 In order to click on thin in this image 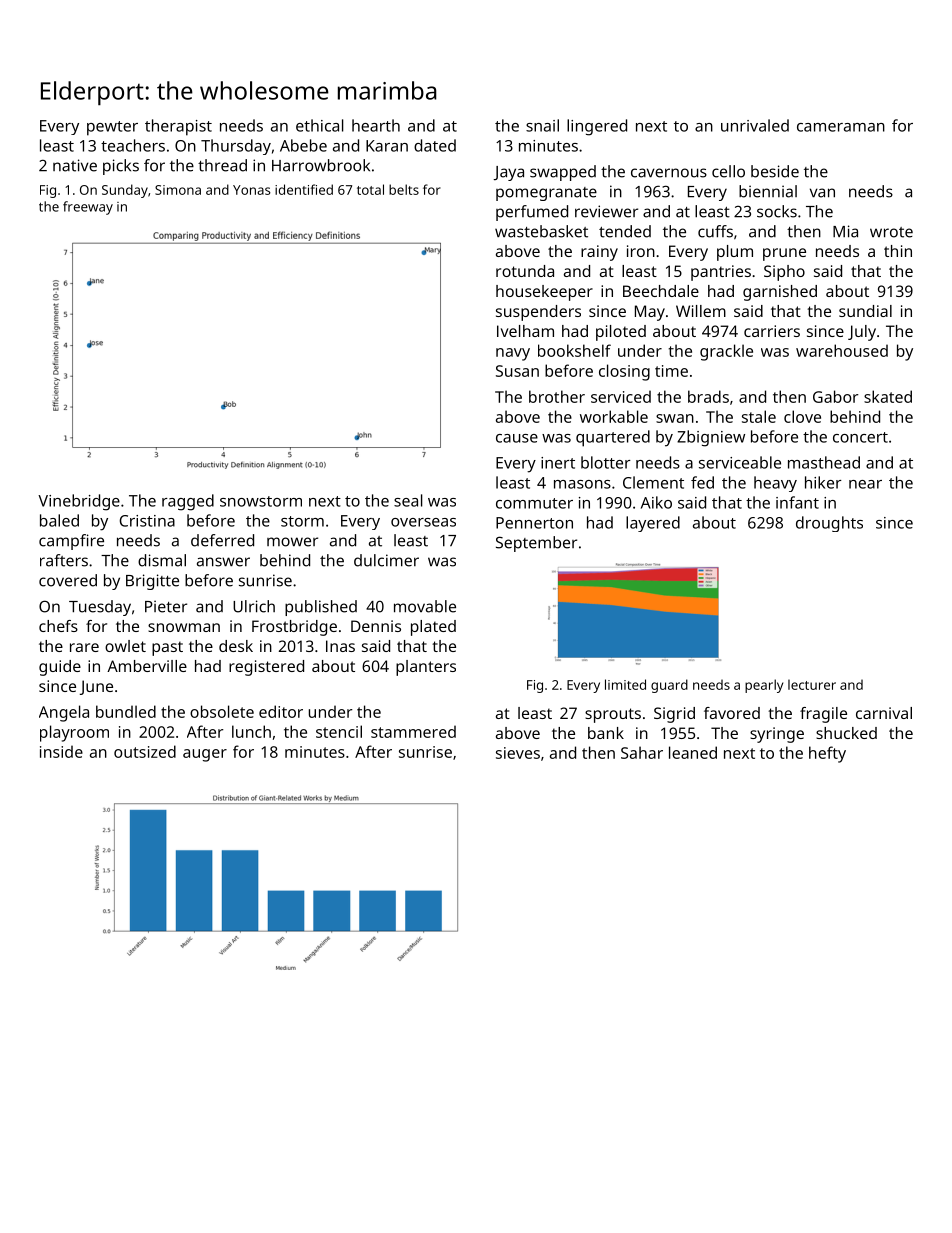, I will do `click(898, 251)`.
